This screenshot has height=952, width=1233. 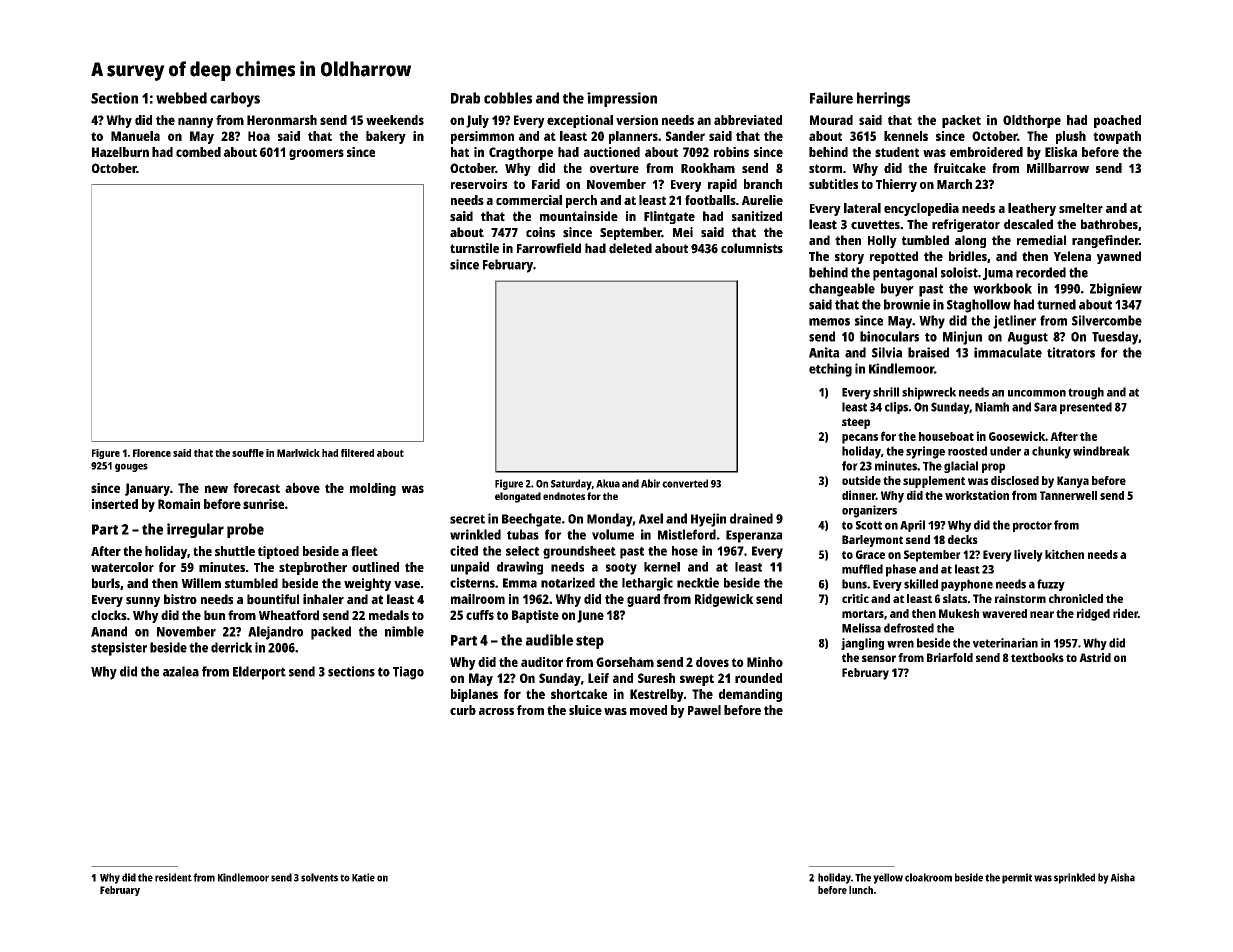 What do you see at coordinates (831, 98) in the screenshot?
I see `Failure` at bounding box center [831, 98].
